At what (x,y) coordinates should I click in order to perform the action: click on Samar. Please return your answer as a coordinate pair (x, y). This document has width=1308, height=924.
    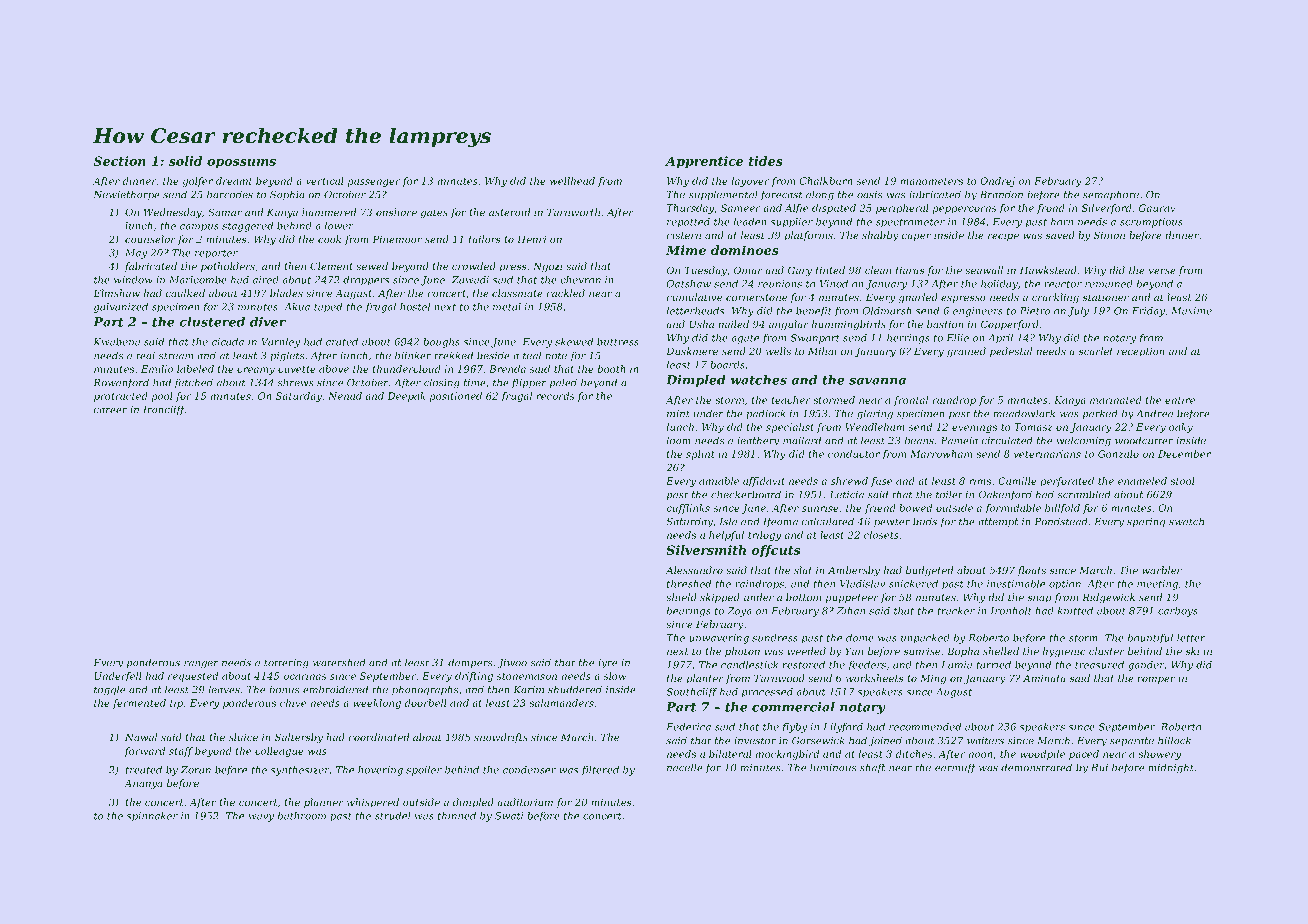
    Looking at the image, I should click on (225, 212).
